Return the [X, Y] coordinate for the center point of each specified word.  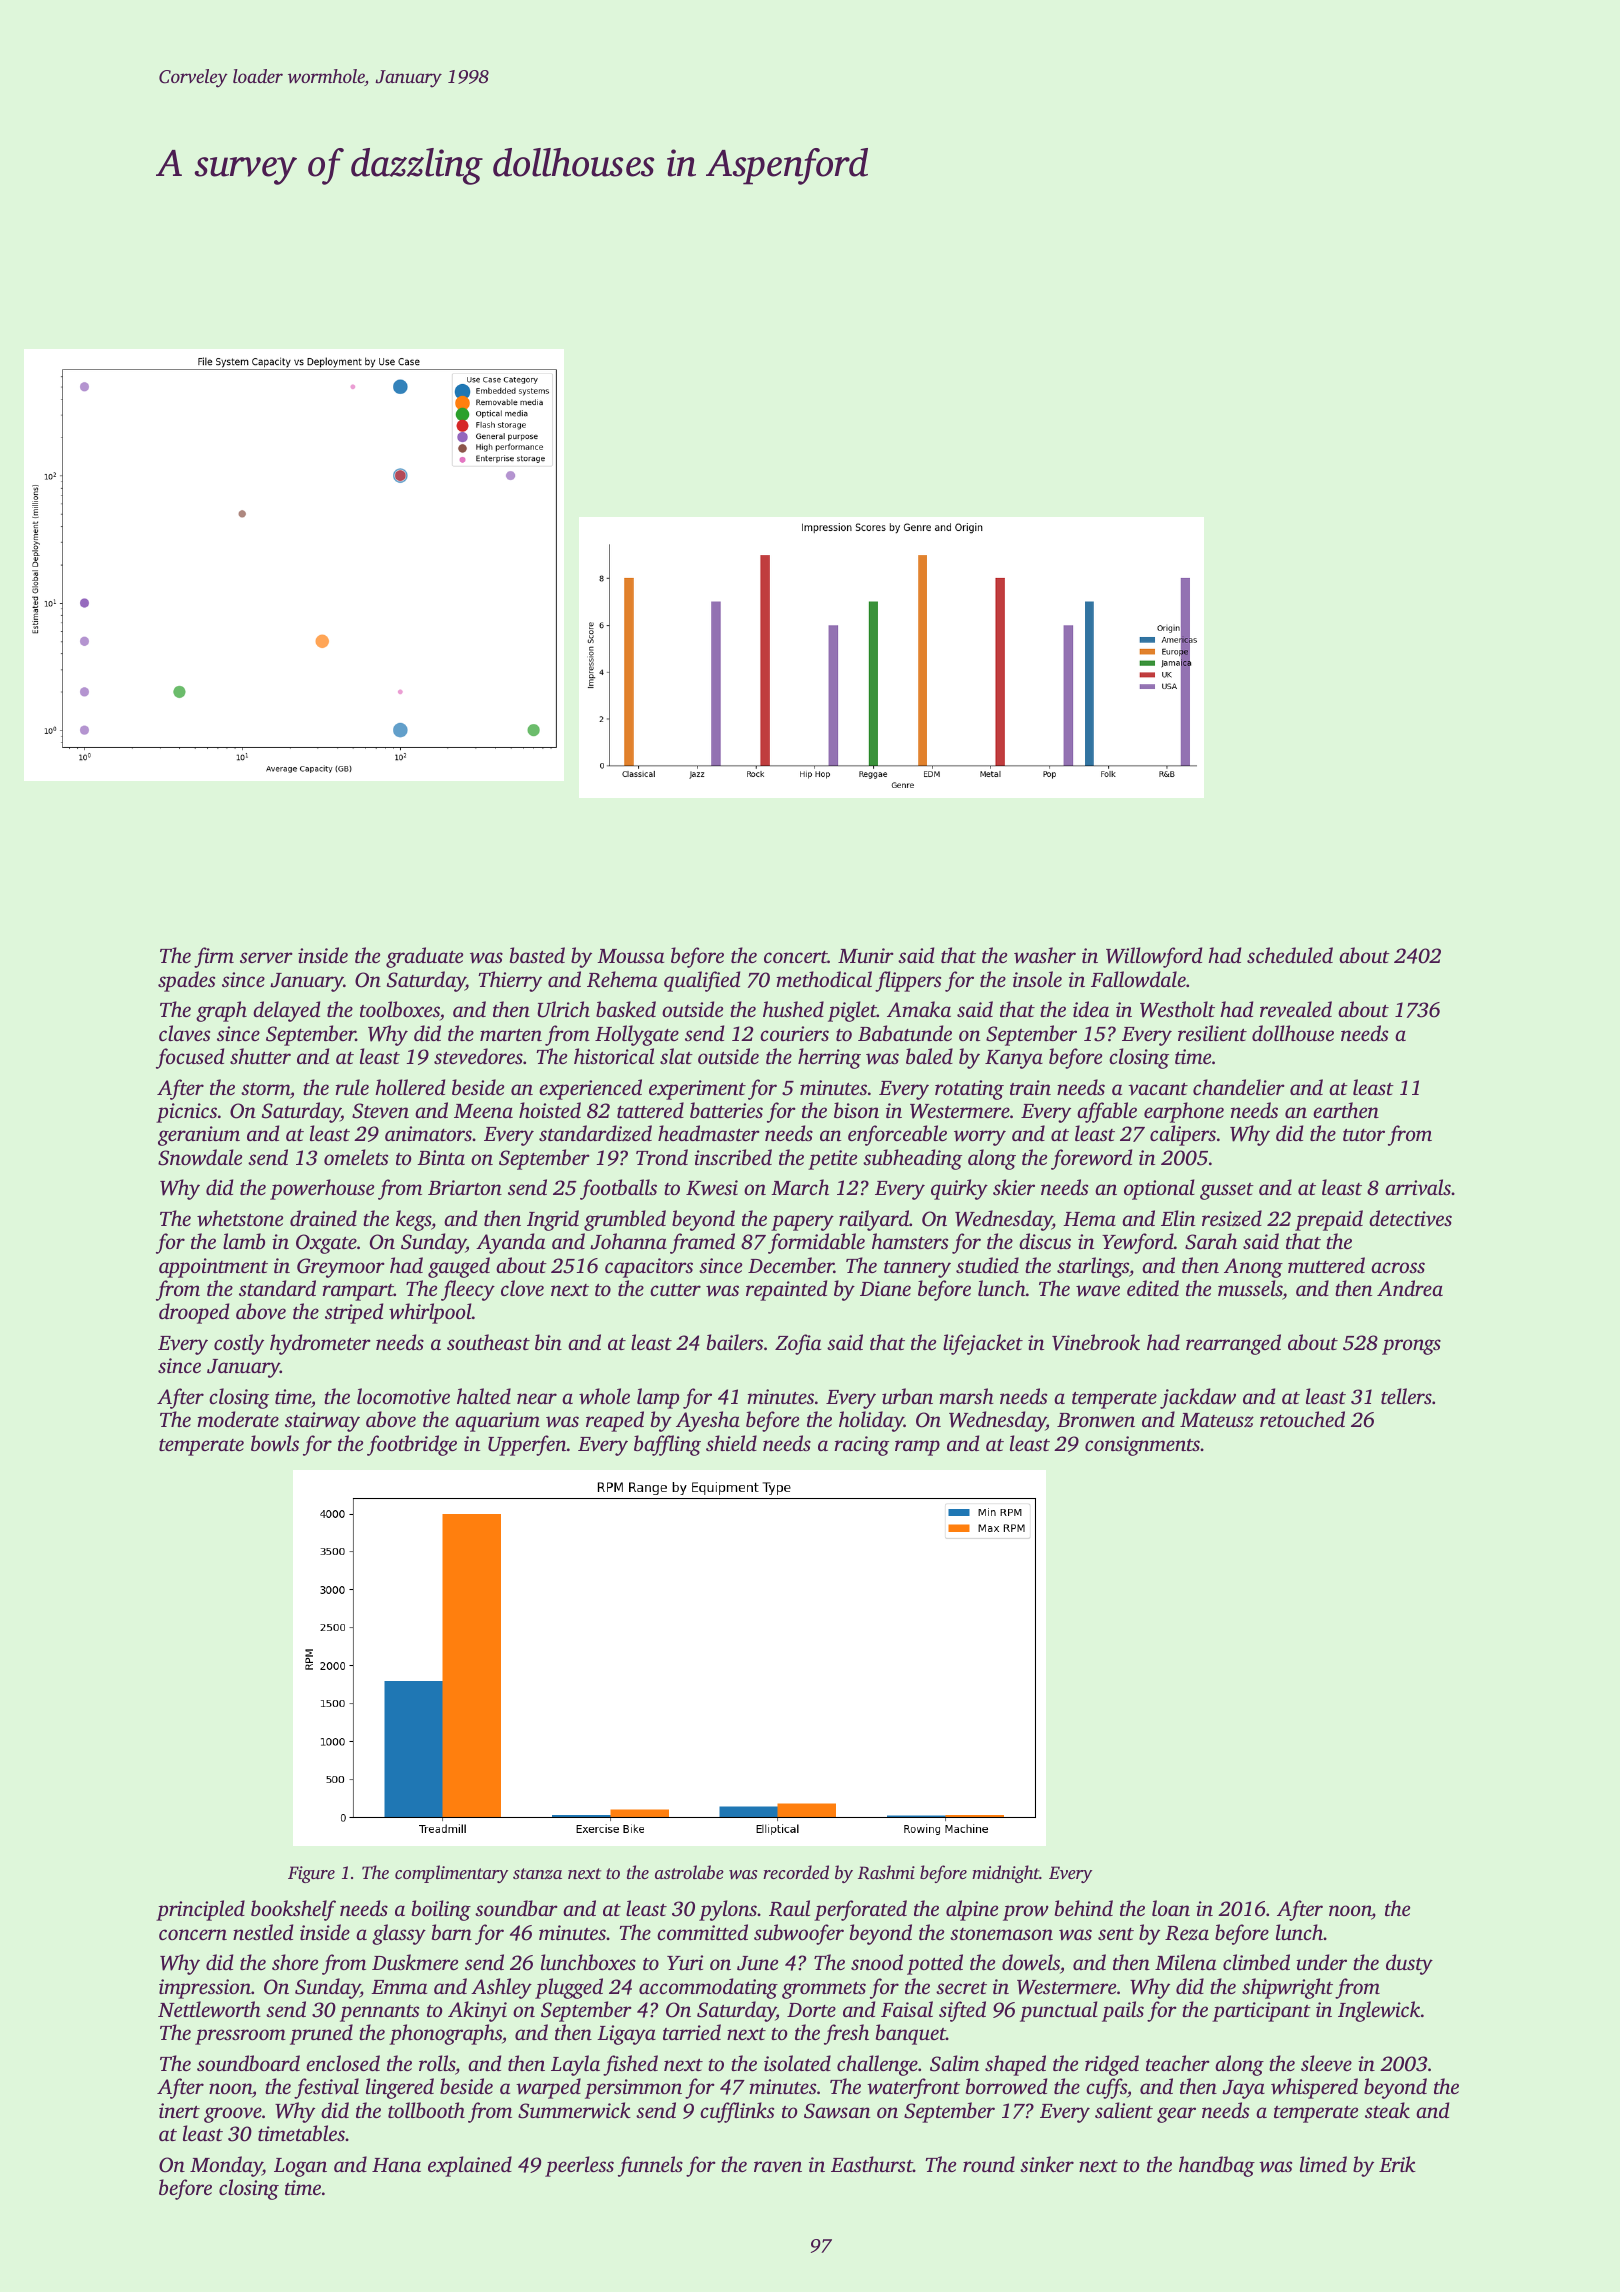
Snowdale [200, 1157]
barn [452, 1932]
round [989, 2164]
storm [265, 1089]
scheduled [1290, 955]
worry [980, 1138]
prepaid [1329, 1220]
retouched [1302, 1419]
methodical [824, 979]
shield [731, 1443]
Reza [1187, 1933]
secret [961, 1988]
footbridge [412, 1445]
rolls [437, 2063]
